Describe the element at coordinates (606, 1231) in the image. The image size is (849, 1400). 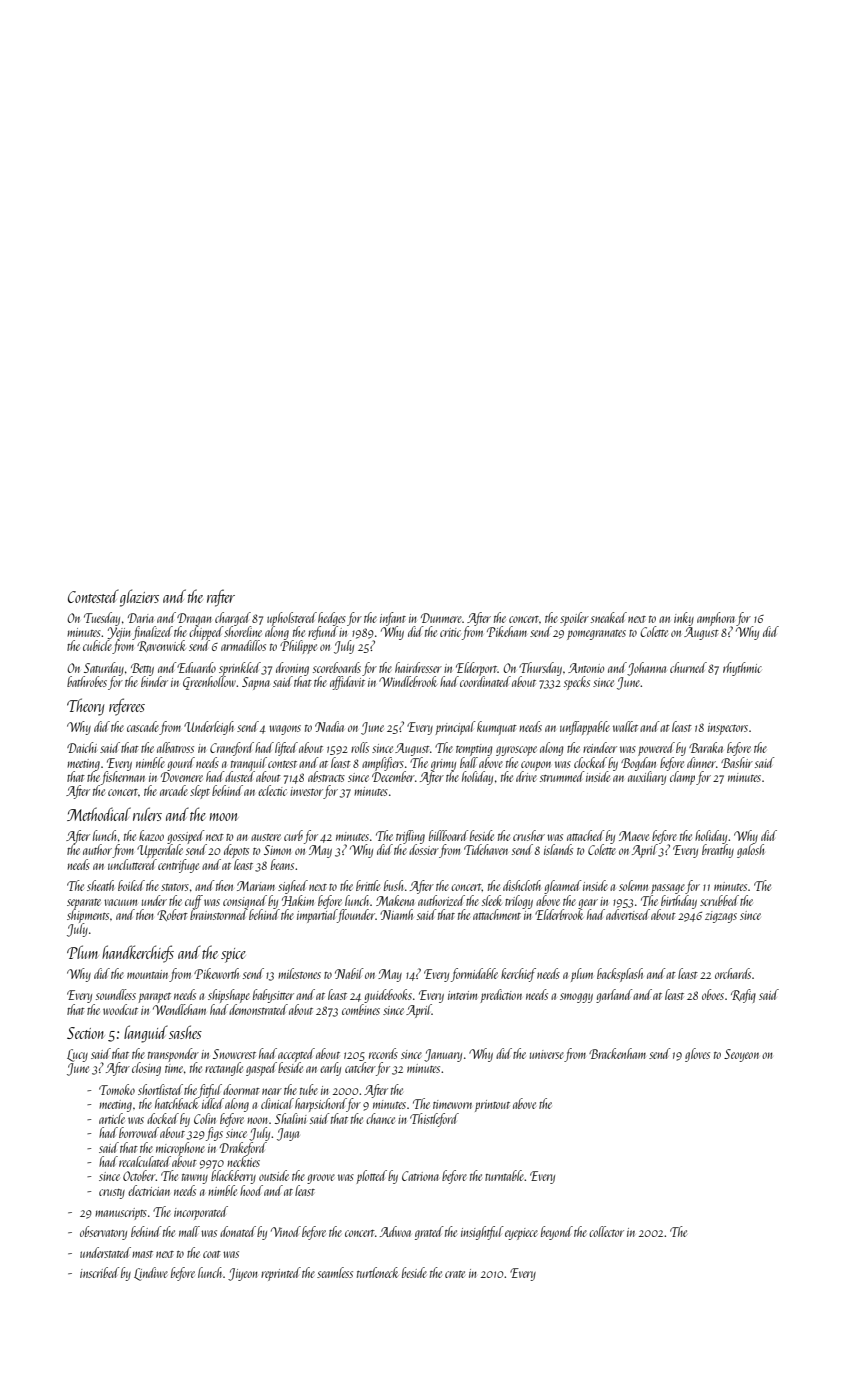
I see `collector` at that location.
